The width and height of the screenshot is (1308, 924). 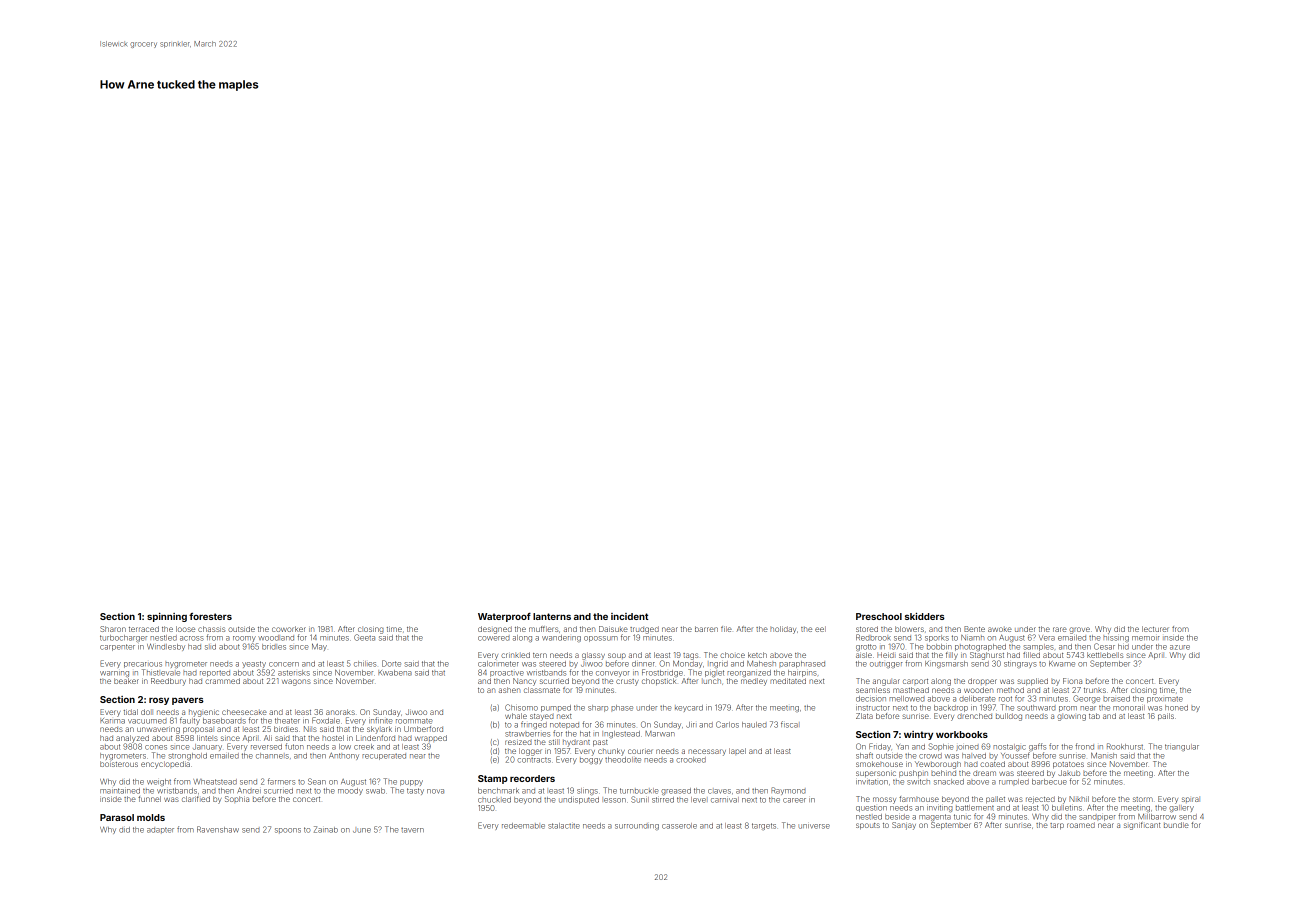 I want to click on workbooks, so click(x=962, y=734).
